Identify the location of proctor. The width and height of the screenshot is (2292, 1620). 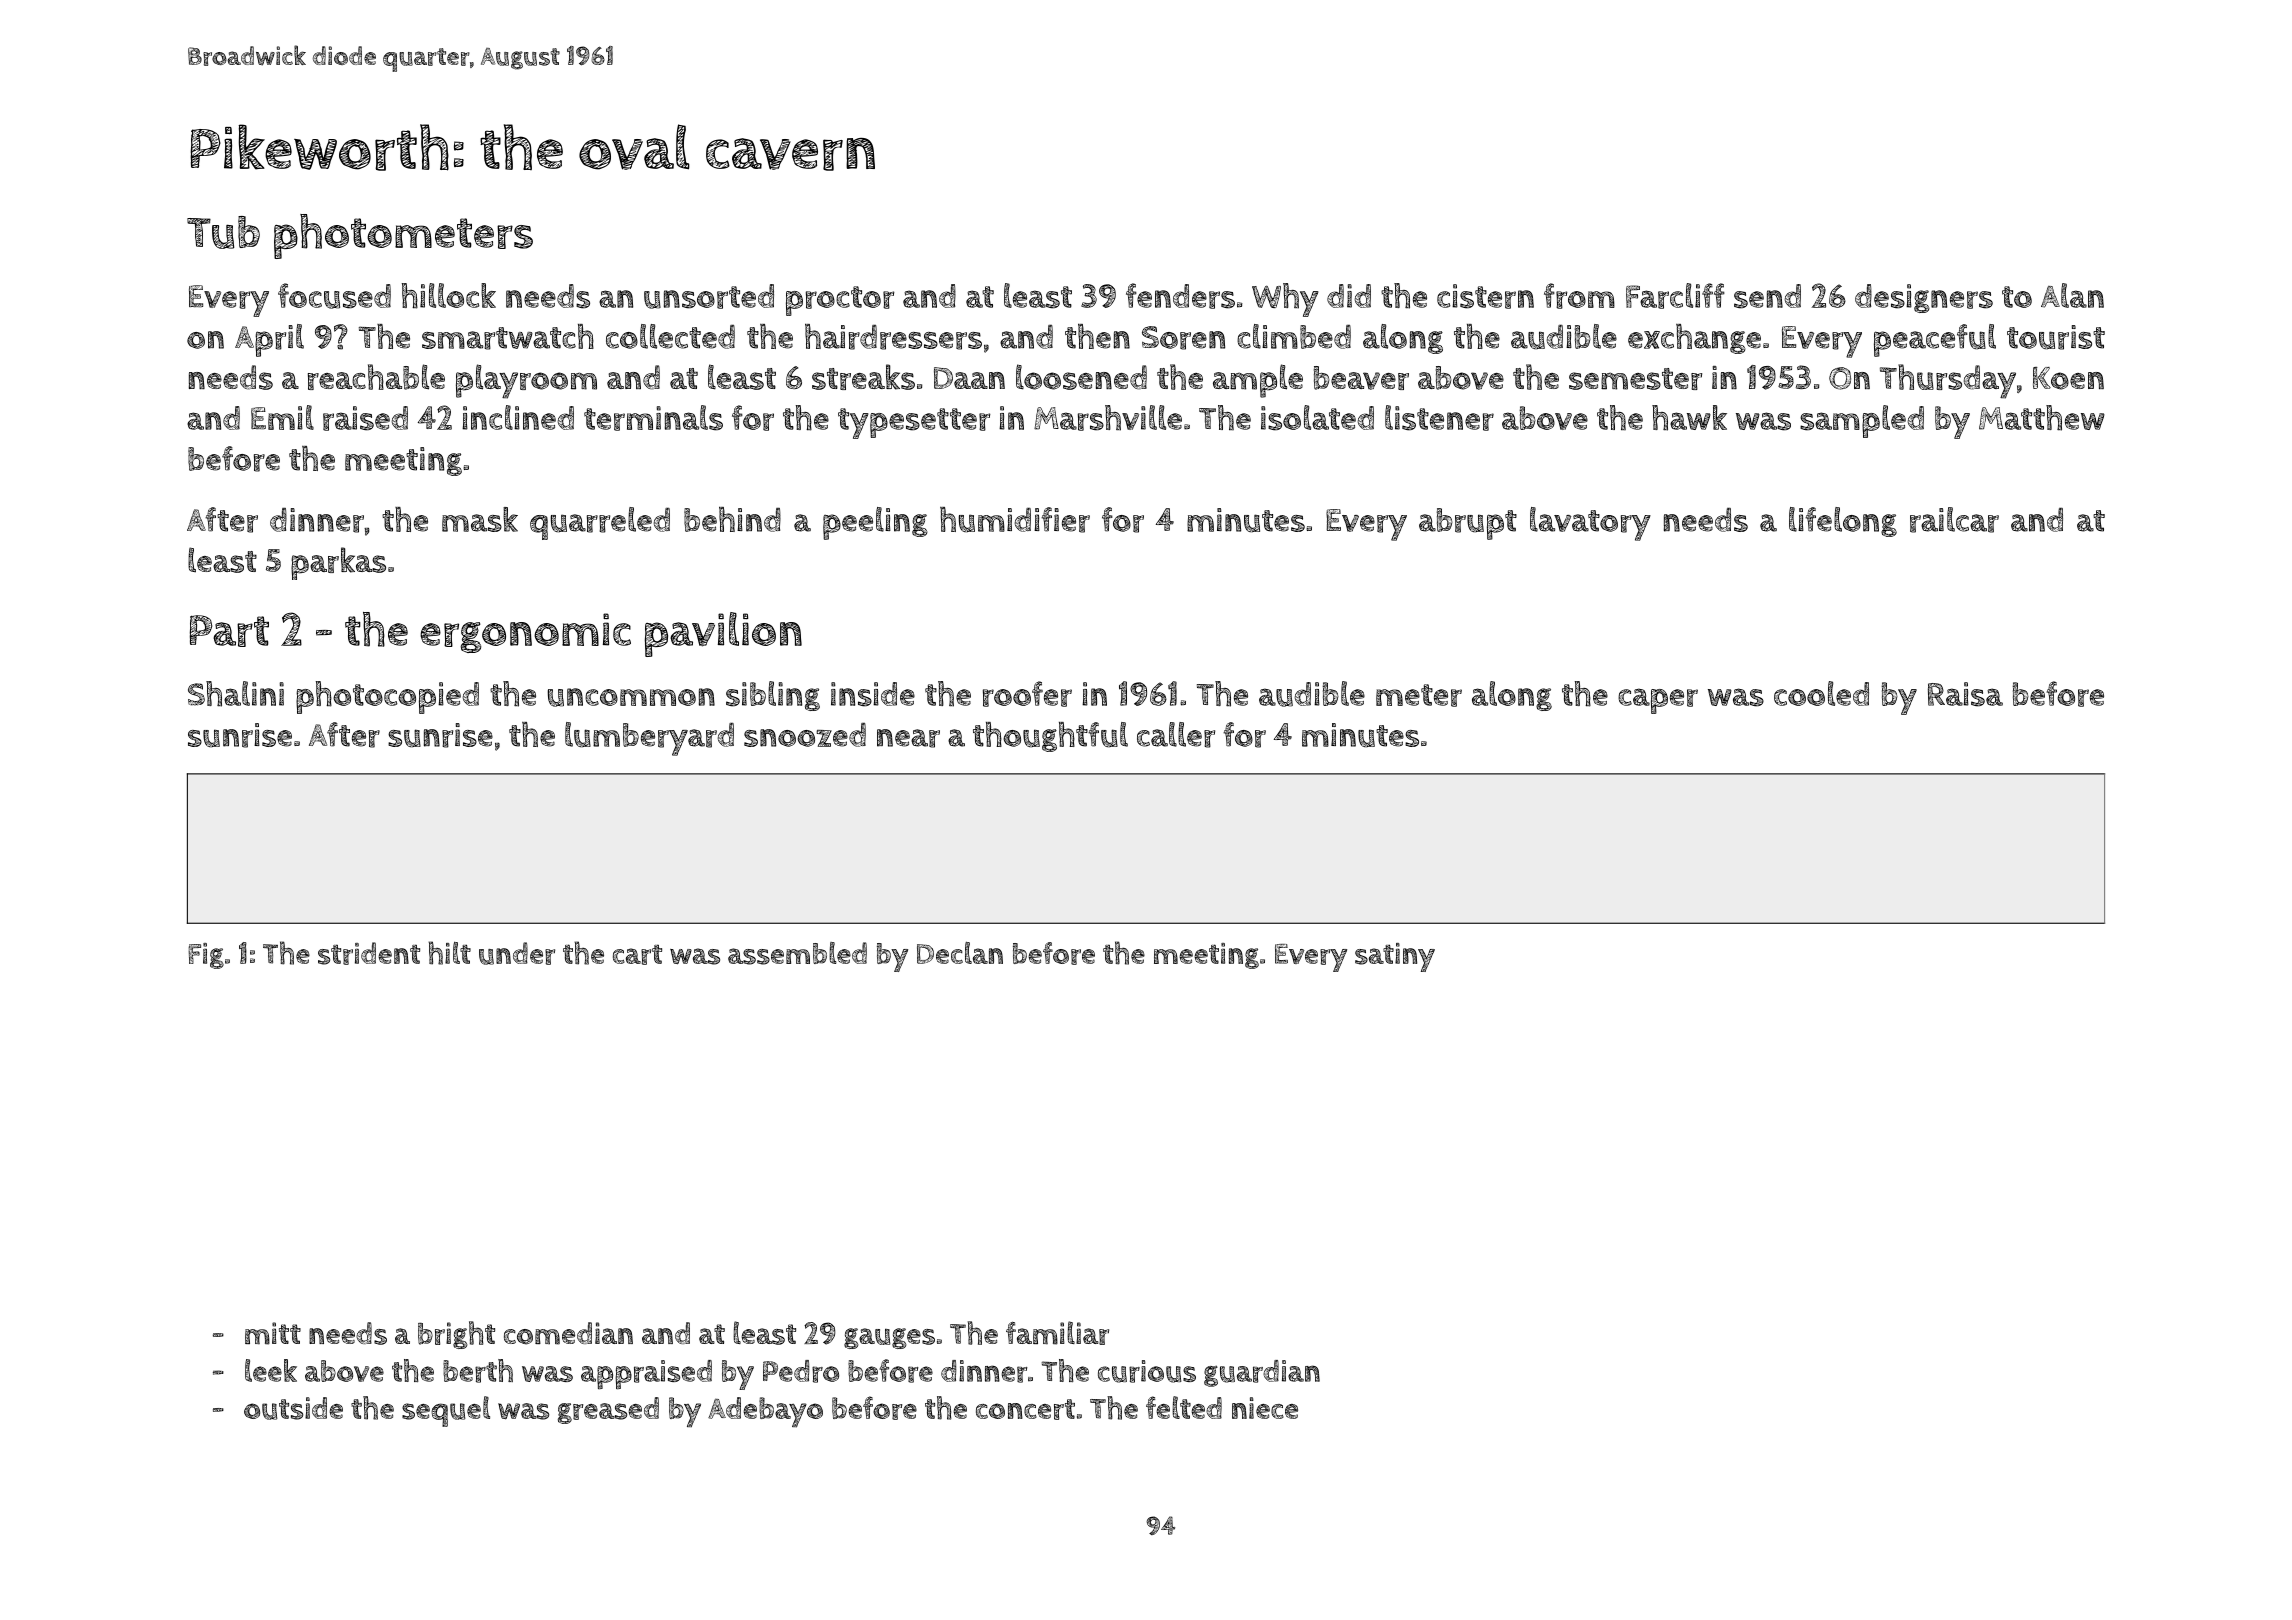
(840, 301).
